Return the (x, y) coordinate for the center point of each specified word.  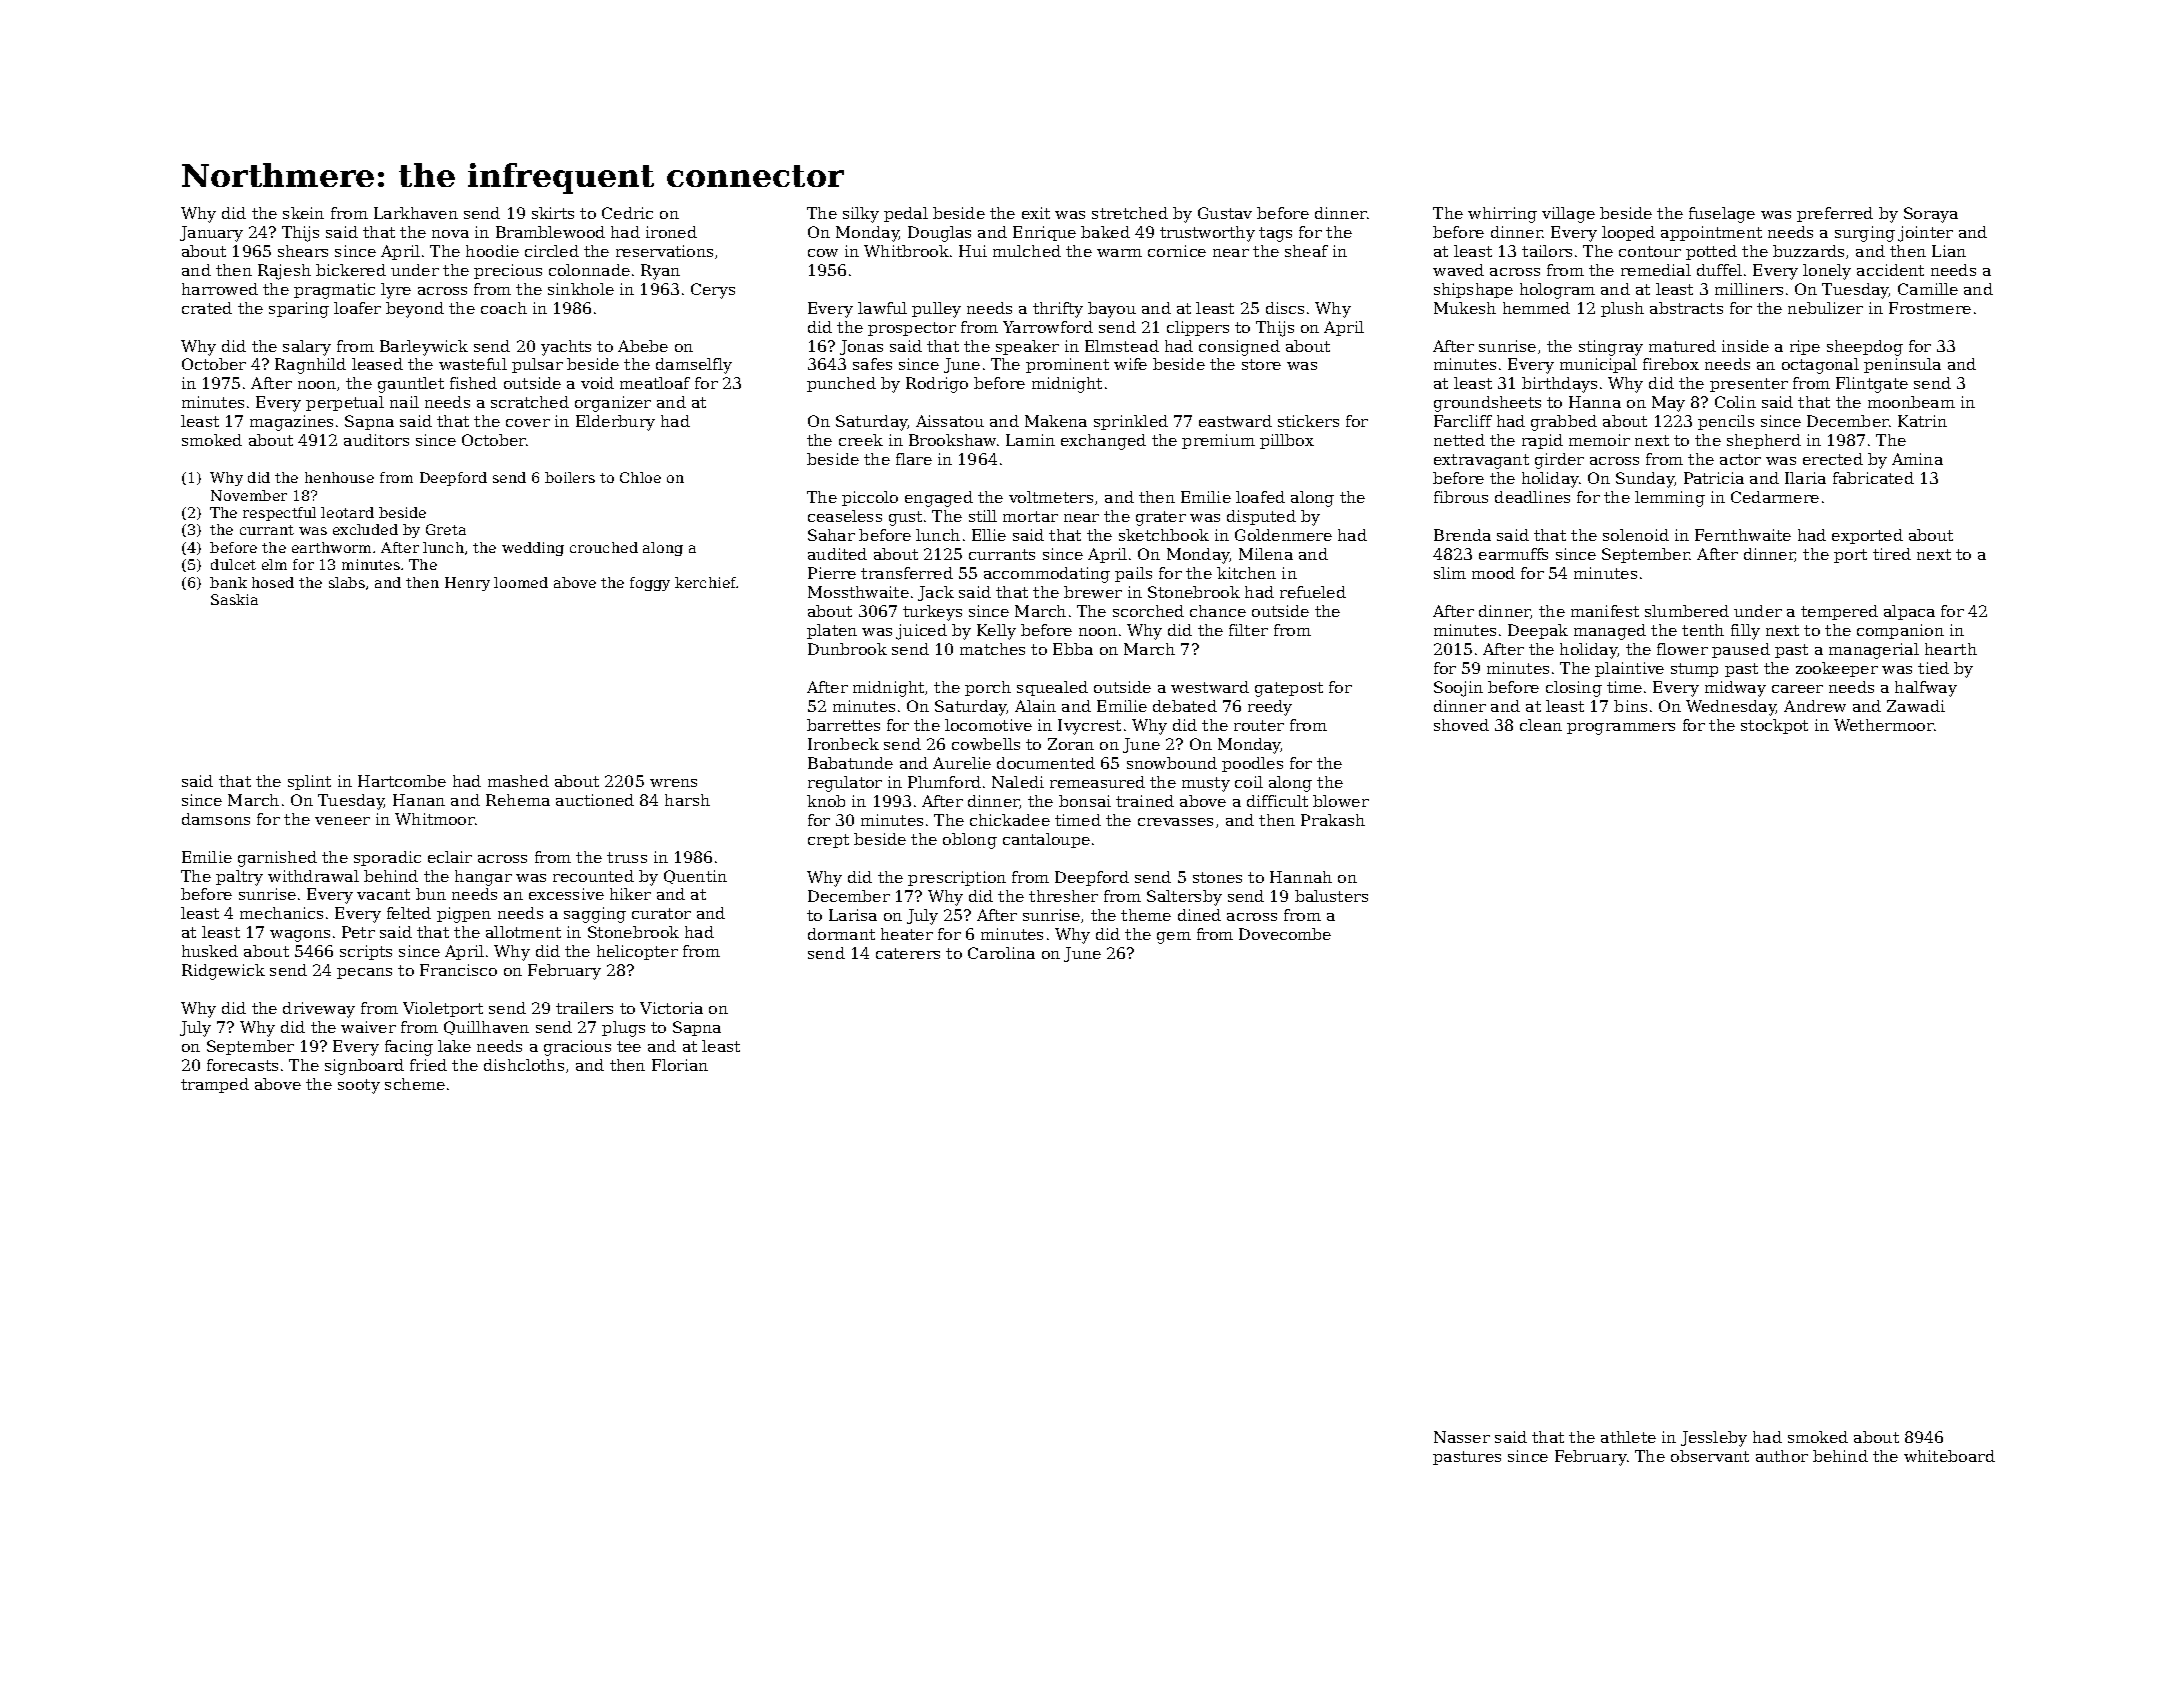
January (211, 234)
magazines (291, 423)
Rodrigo (937, 385)
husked (210, 951)
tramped (215, 1085)
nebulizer (1825, 308)
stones (1217, 877)
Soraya (1931, 215)
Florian (680, 1065)
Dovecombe (1285, 934)
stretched (1130, 213)
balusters (1331, 896)
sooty (359, 1086)
